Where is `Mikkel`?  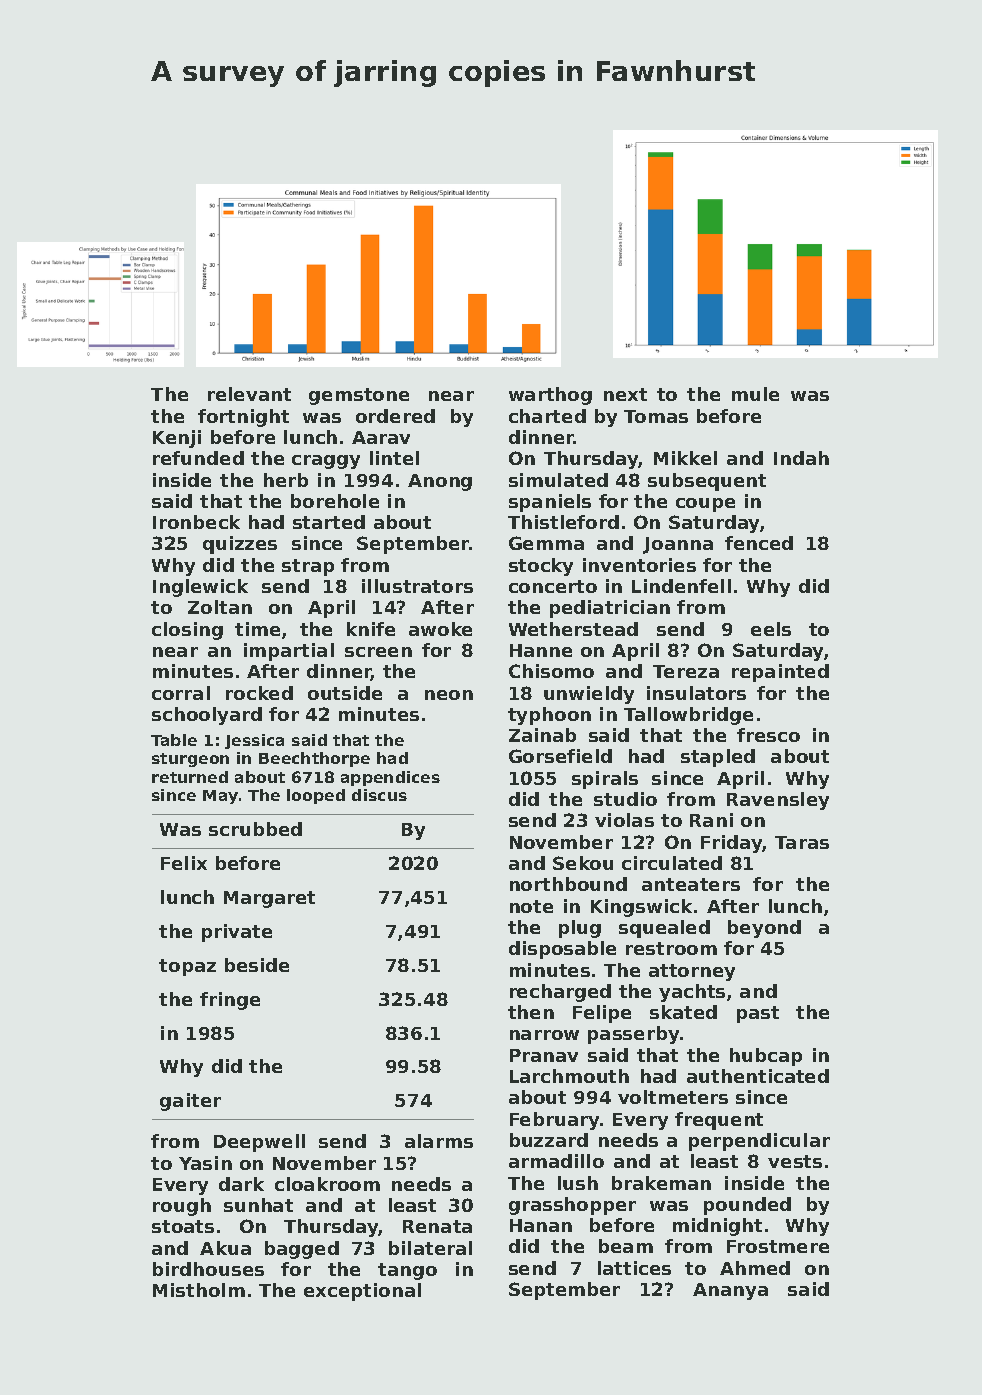 Mikkel is located at coordinates (685, 458).
